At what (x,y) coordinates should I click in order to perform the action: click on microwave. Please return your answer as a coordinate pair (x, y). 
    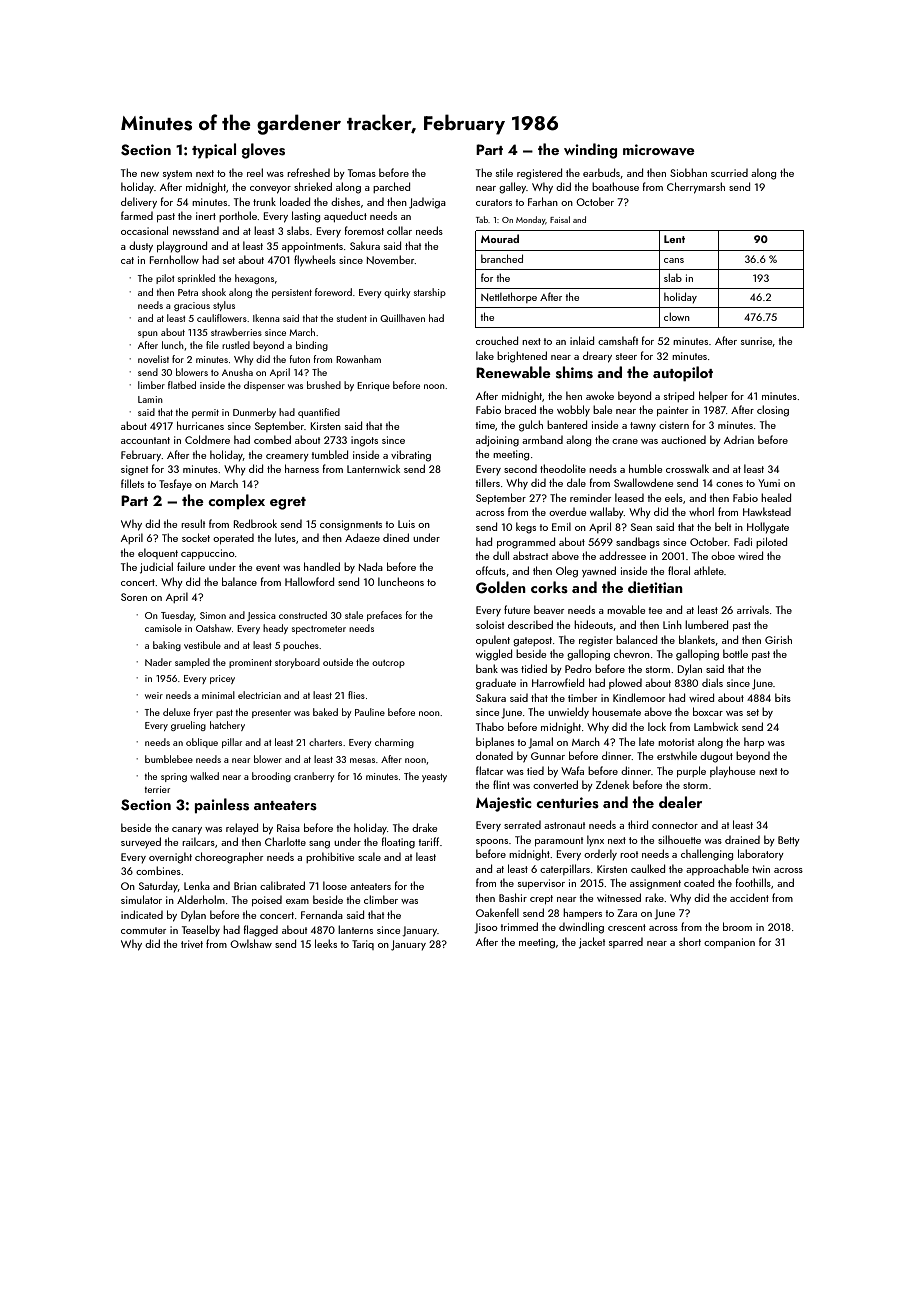
    Looking at the image, I should click on (659, 149).
